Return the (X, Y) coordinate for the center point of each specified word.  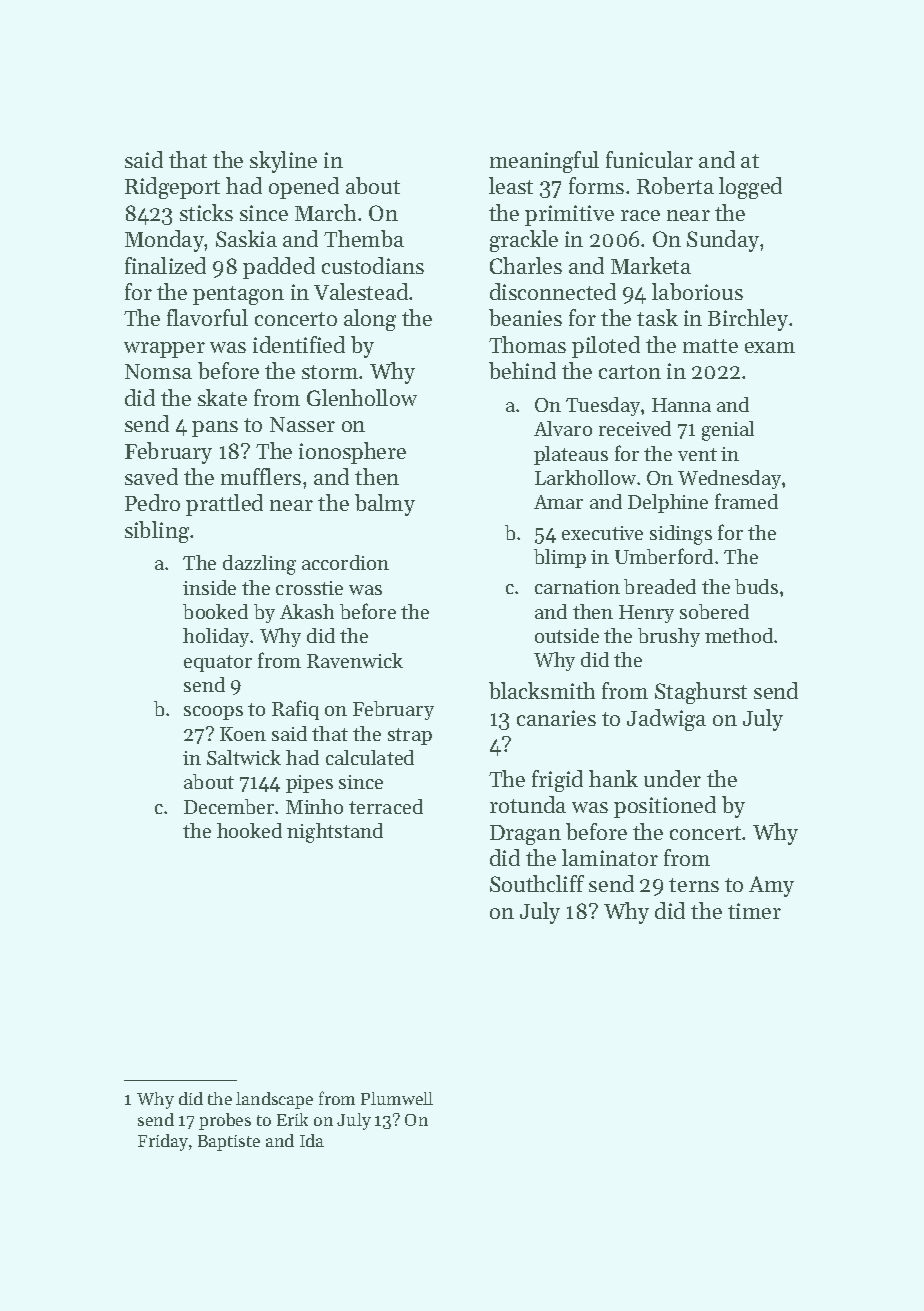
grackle (524, 241)
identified (299, 344)
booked (215, 611)
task (657, 317)
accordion (345, 562)
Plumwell (397, 1098)
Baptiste (229, 1143)
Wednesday (730, 479)
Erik (292, 1119)
